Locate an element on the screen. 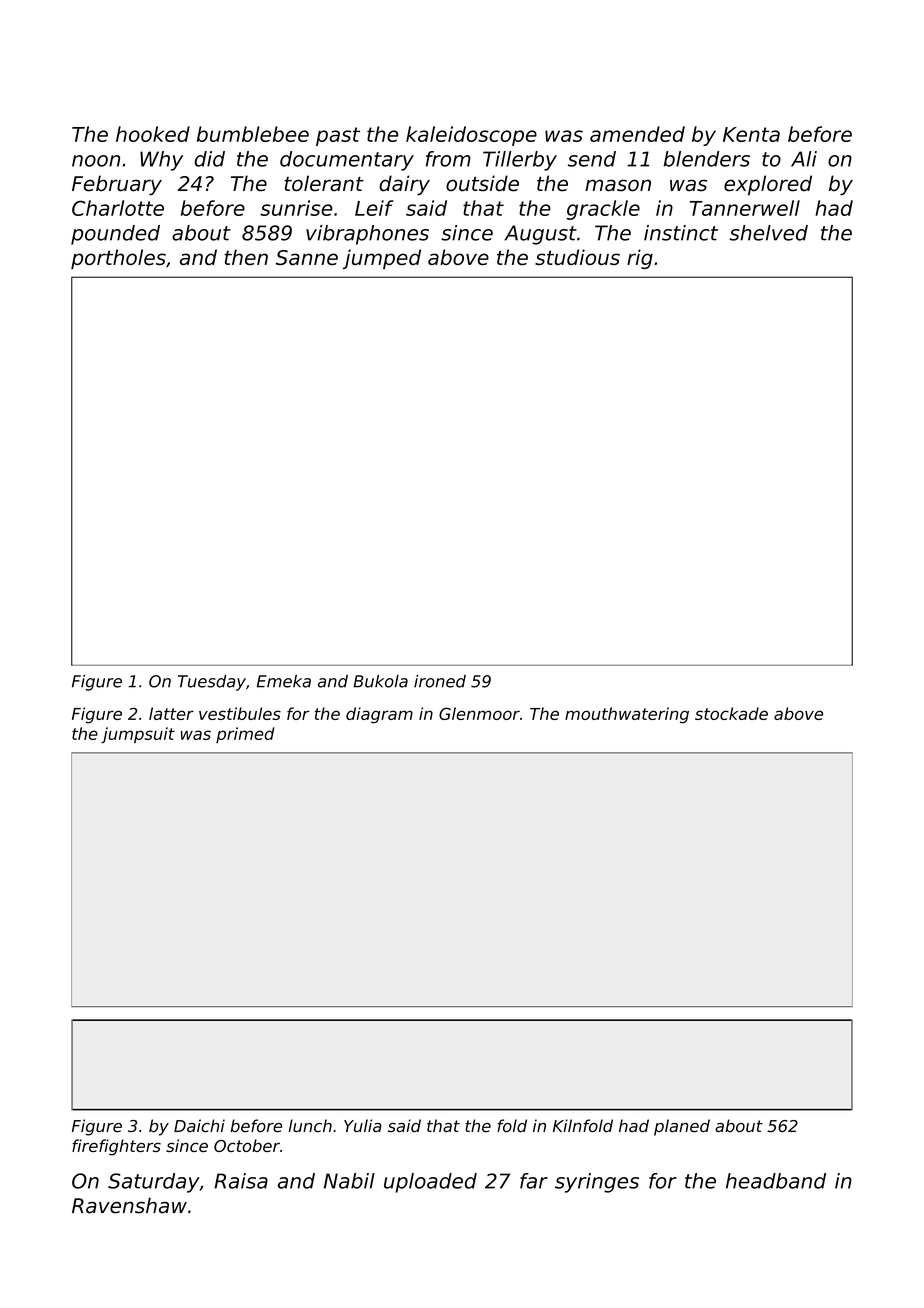 The image size is (924, 1308). mouthwatering is located at coordinates (627, 715).
